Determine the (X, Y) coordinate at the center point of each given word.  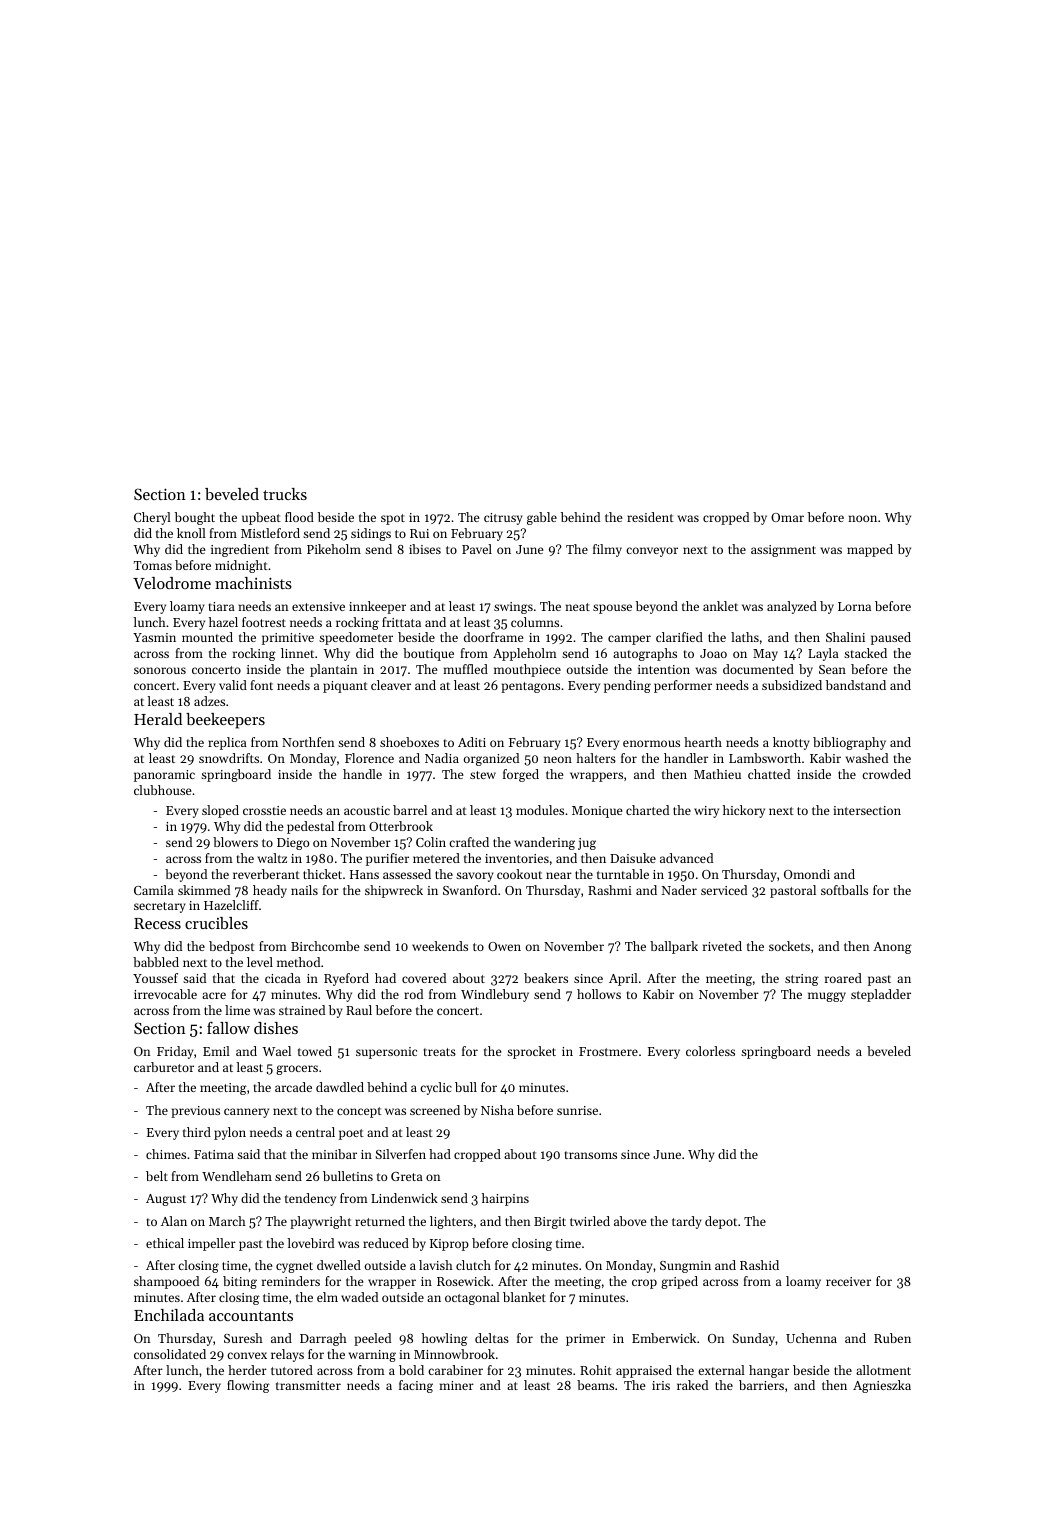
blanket (524, 1297)
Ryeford (346, 979)
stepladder (881, 995)
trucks (285, 494)
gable (542, 518)
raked (692, 1385)
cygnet (294, 1267)
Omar (787, 517)
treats (440, 1052)
